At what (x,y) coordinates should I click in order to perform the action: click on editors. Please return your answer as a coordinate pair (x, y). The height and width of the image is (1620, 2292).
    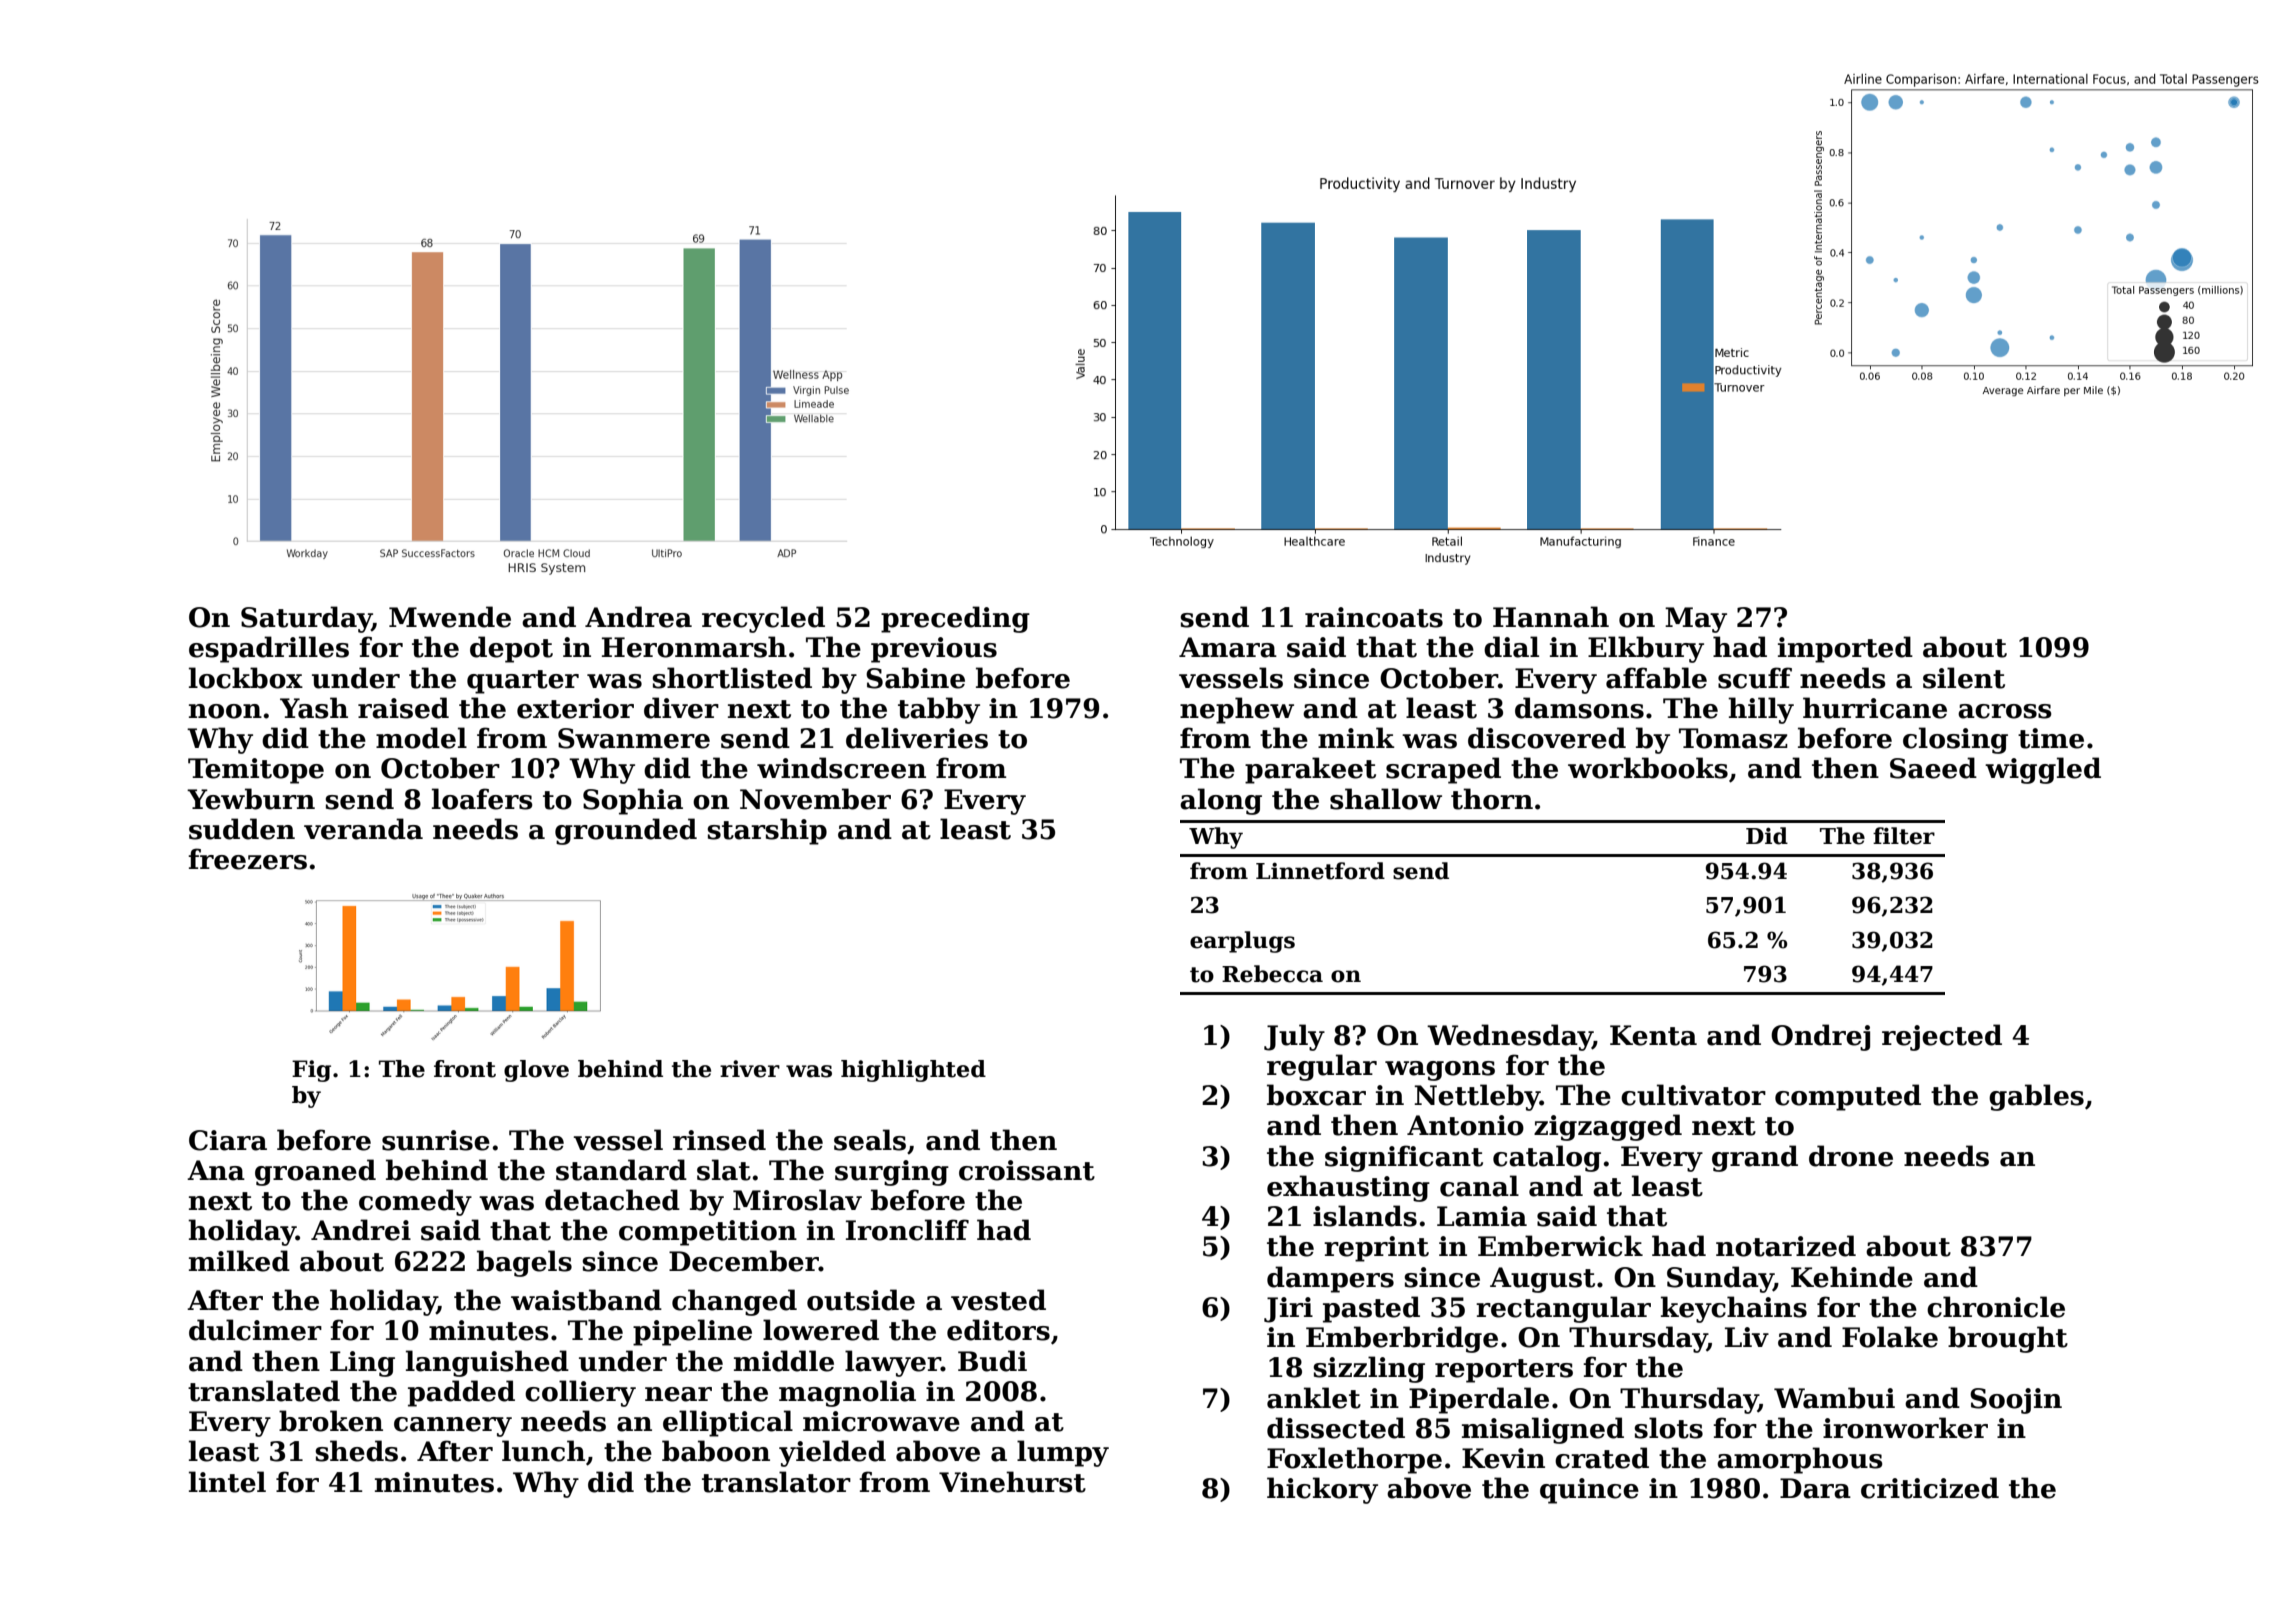
    Looking at the image, I should click on (998, 1330).
